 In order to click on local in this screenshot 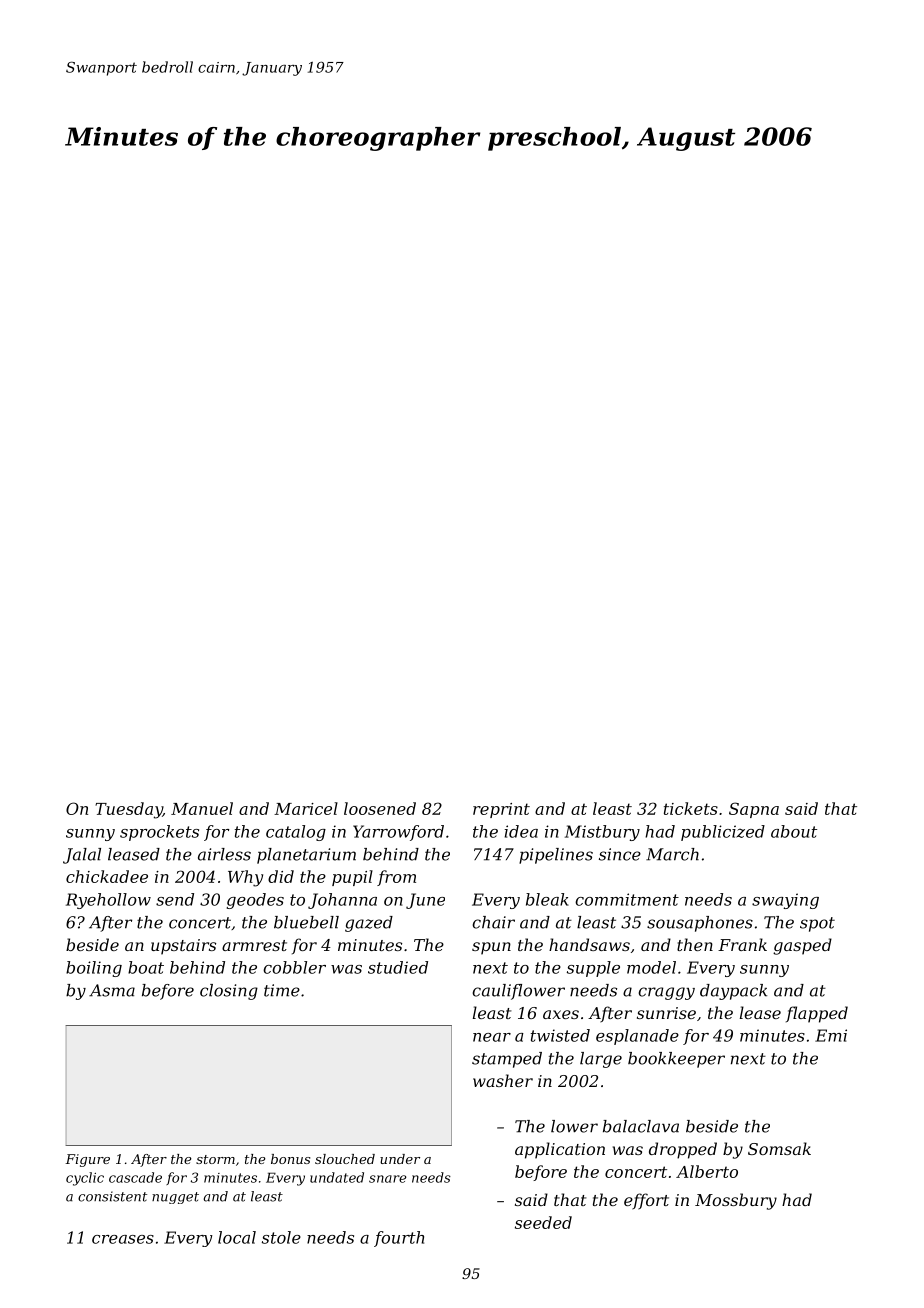, I will do `click(237, 1237)`.
